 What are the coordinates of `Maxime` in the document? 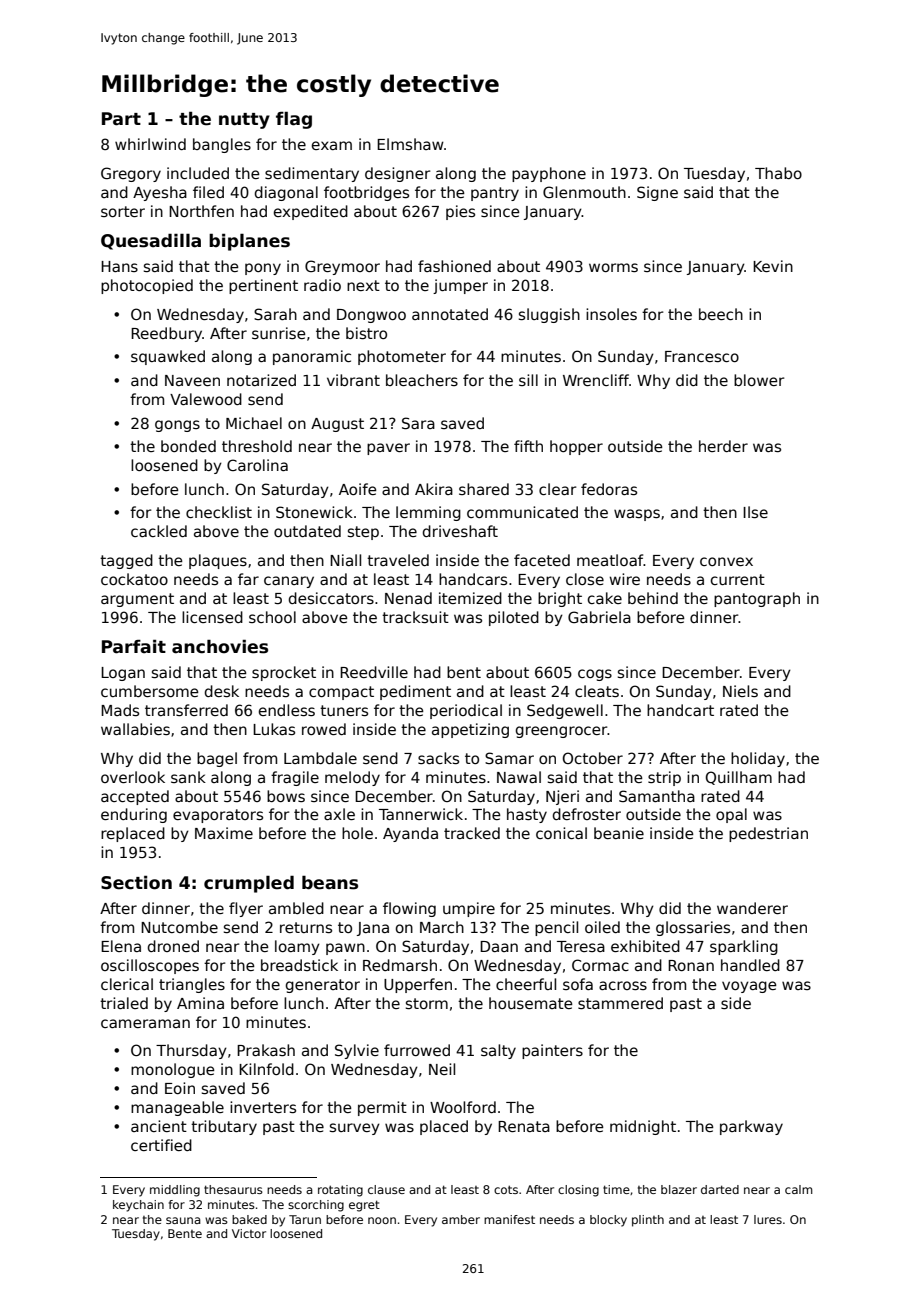 It's located at (224, 833).
